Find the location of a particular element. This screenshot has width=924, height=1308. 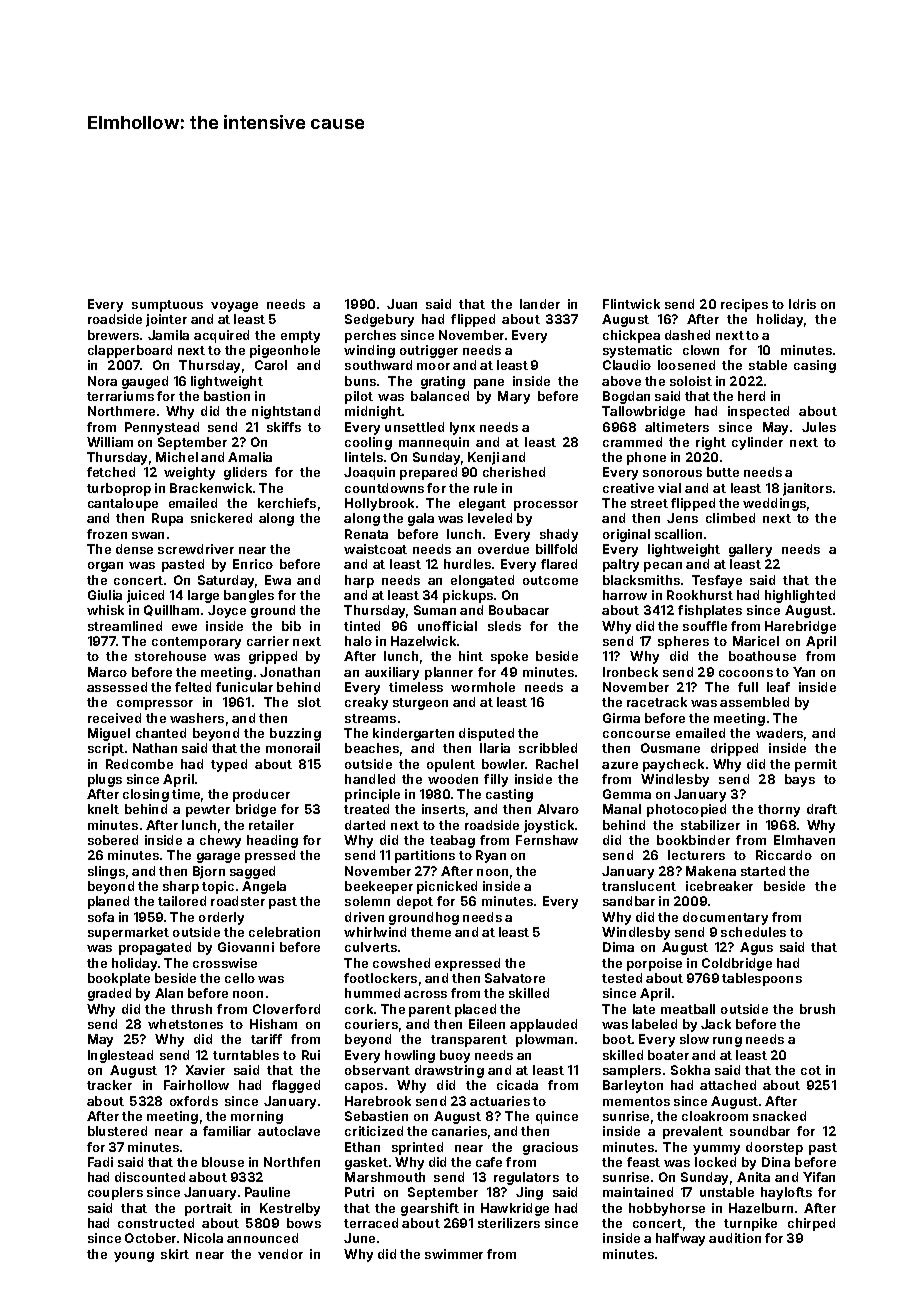

Rupa is located at coordinates (167, 519).
